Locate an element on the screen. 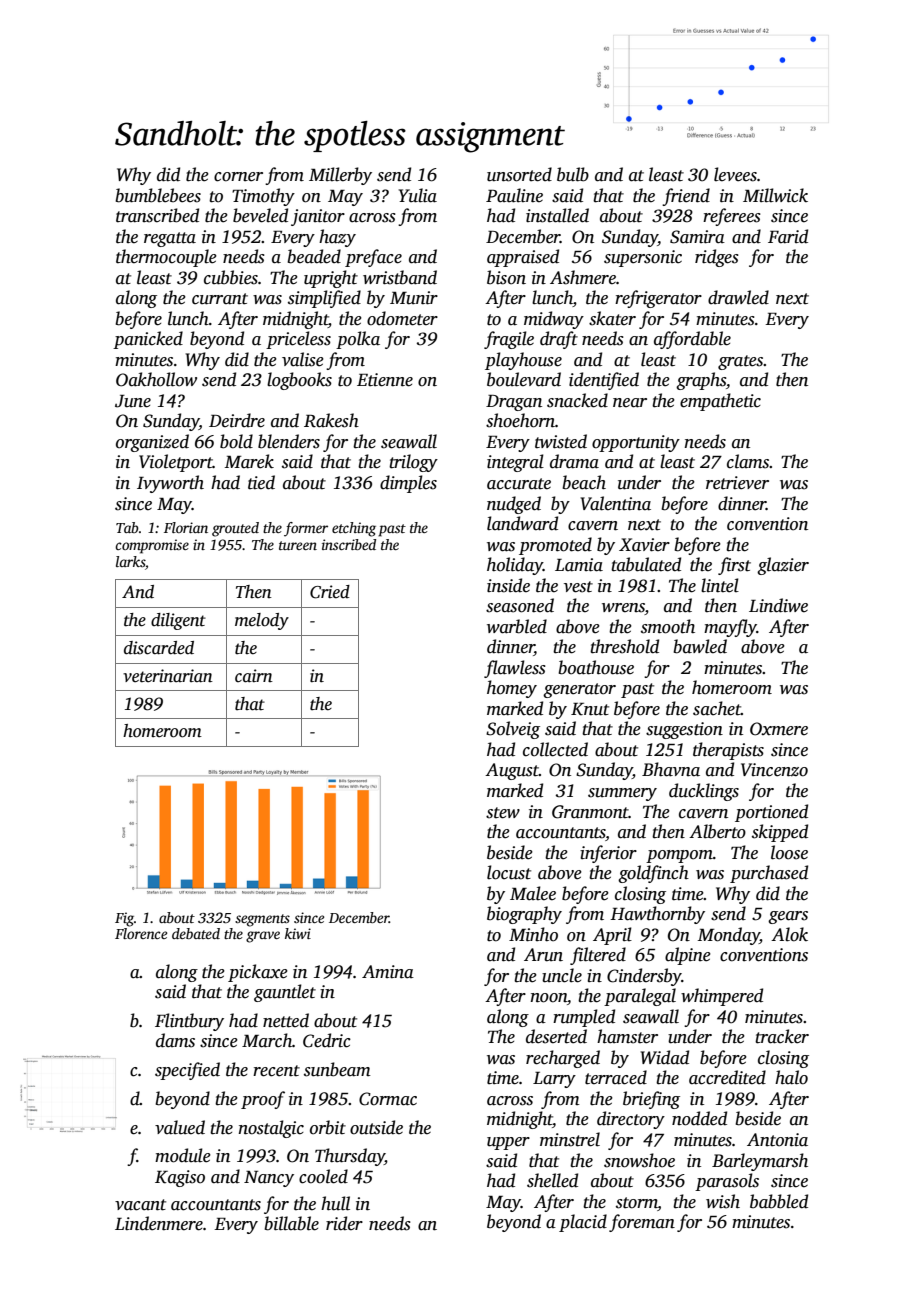 The width and height of the screenshot is (924, 1311). billable is located at coordinates (291, 1223).
